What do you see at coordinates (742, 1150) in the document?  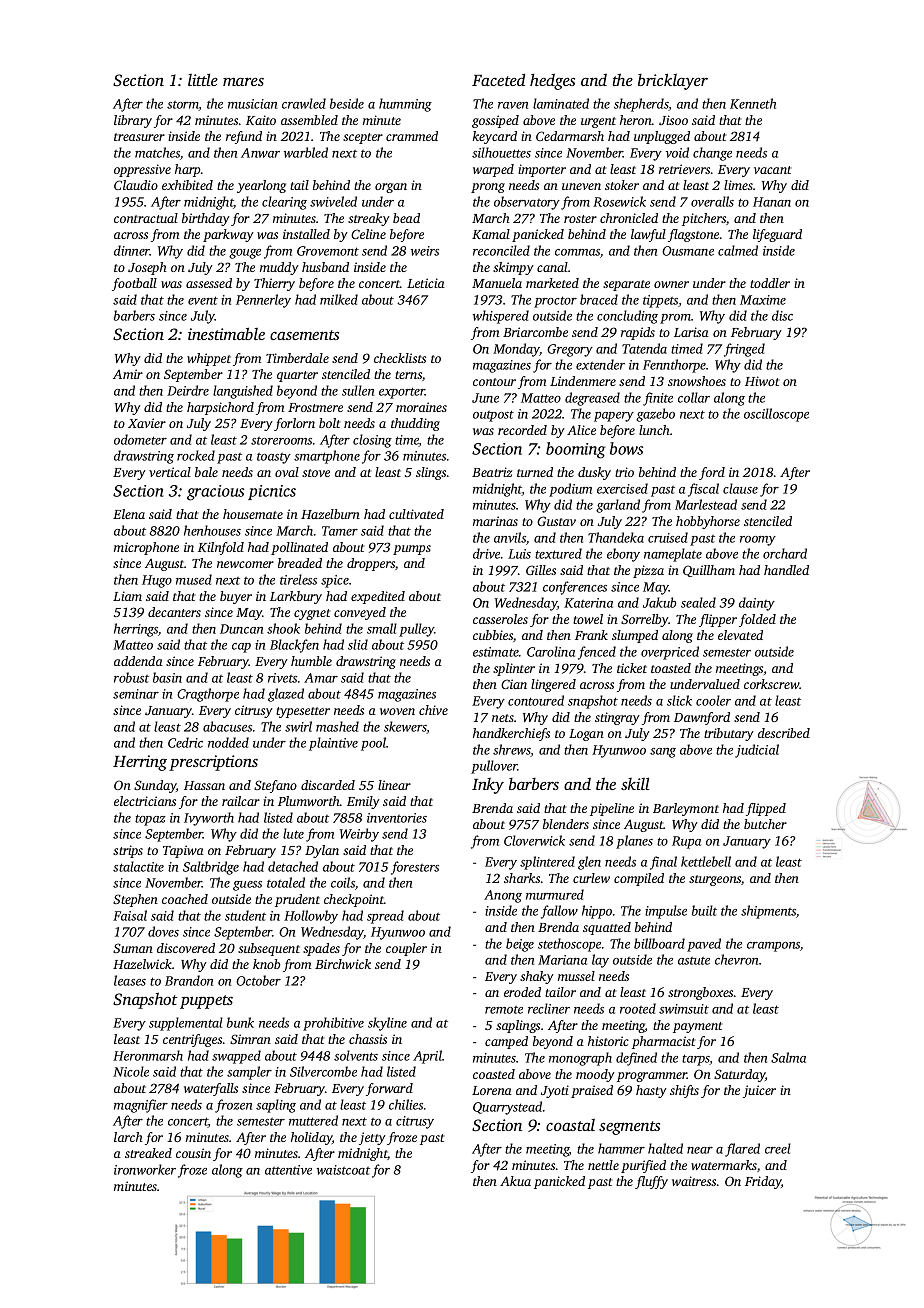 I see `flared` at bounding box center [742, 1150].
